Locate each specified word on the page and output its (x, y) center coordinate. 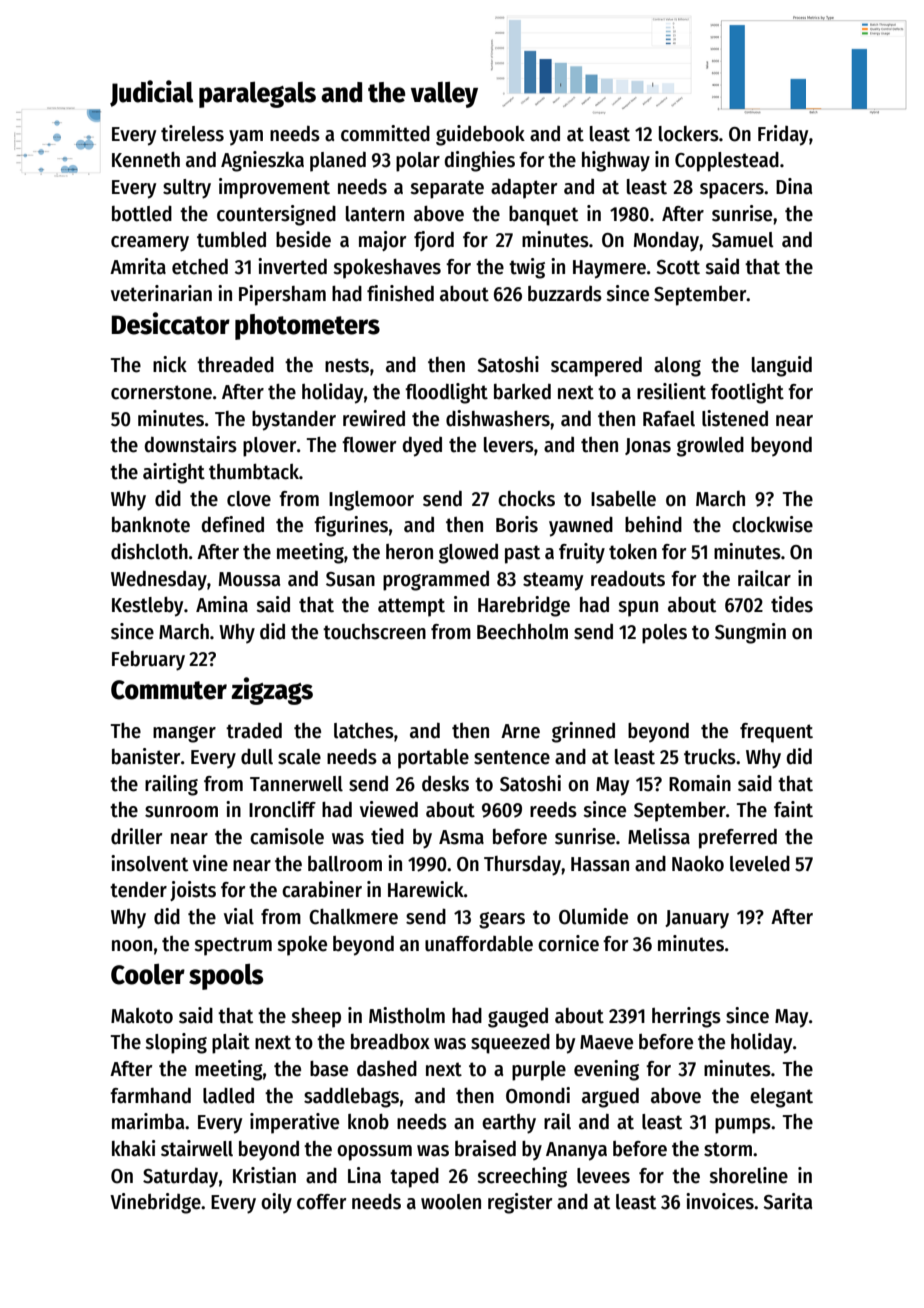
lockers (689, 134)
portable (433, 759)
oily (276, 1203)
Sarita (787, 1201)
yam (246, 138)
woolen (451, 1202)
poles (664, 634)
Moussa (249, 579)
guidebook (480, 135)
